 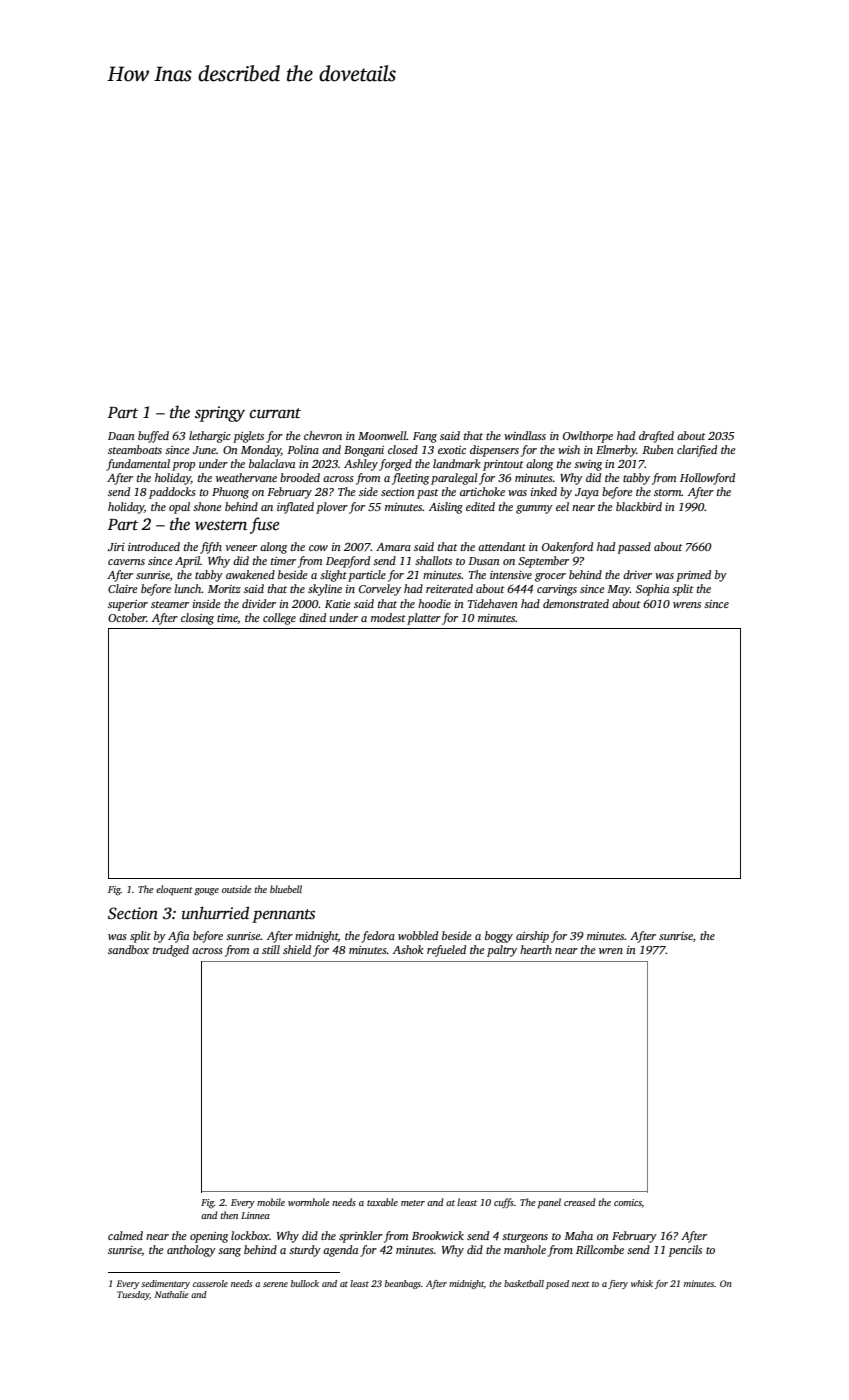 I want to click on Linnea, so click(x=255, y=1215).
